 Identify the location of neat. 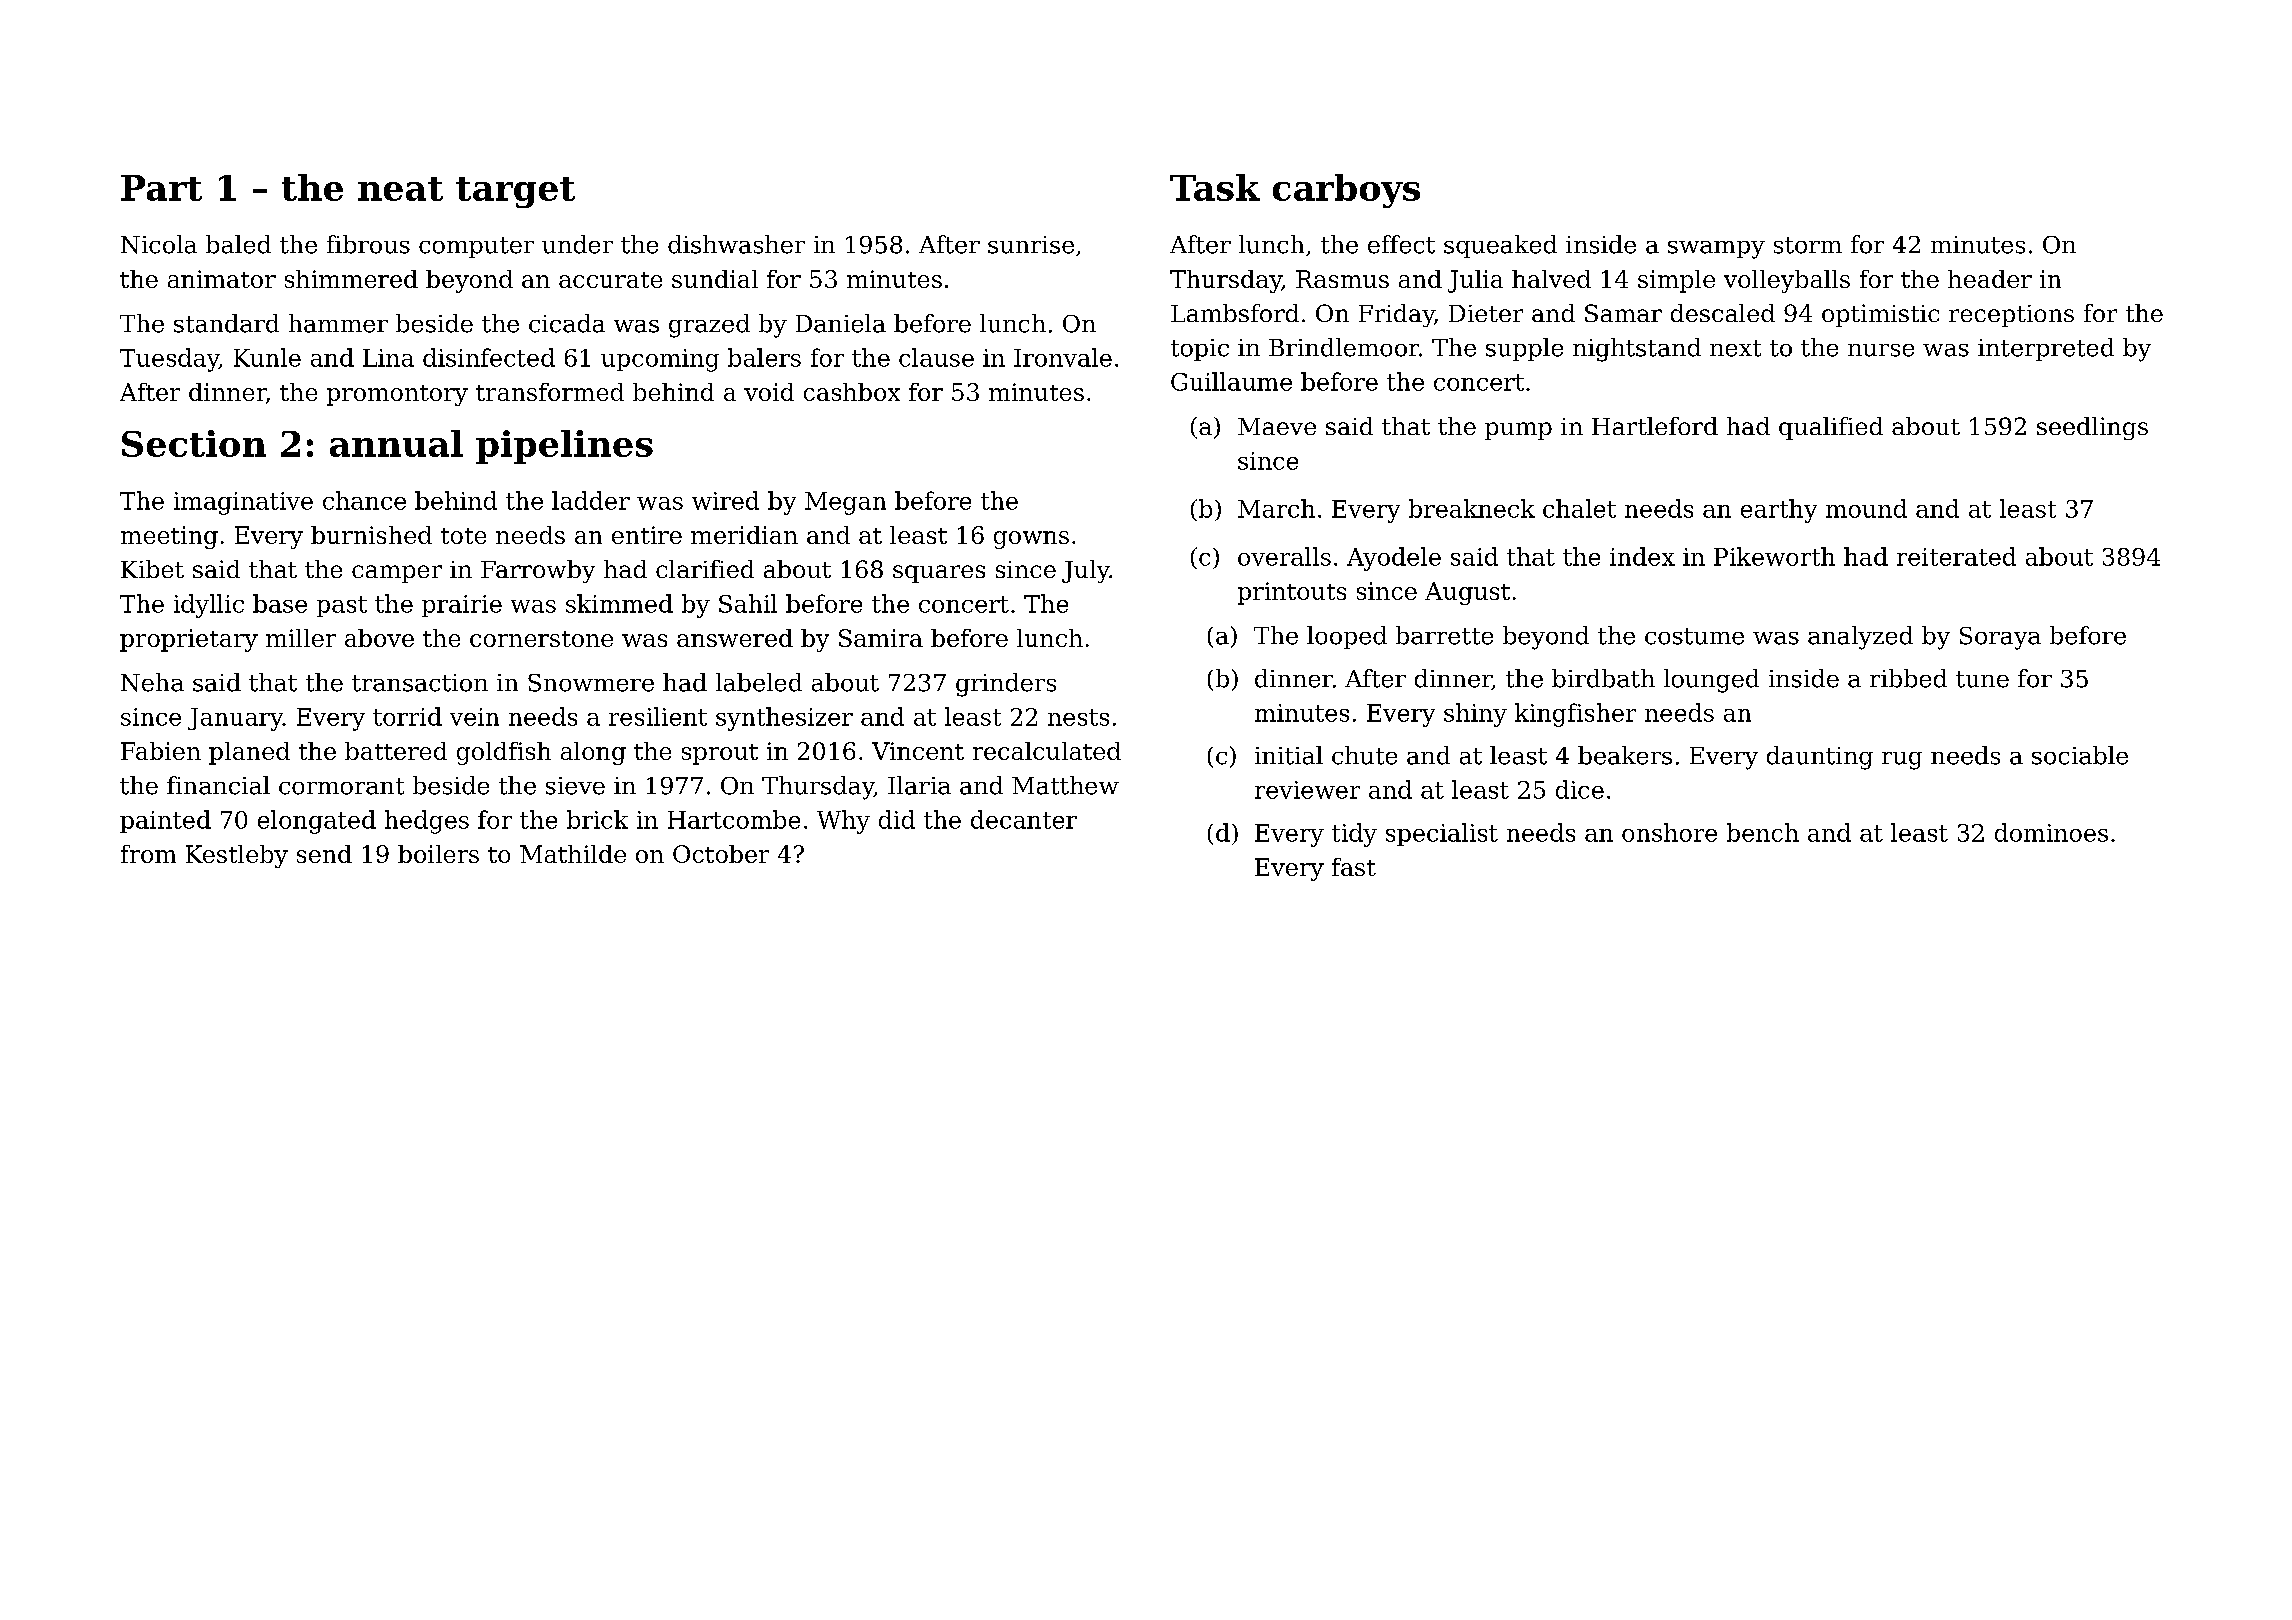
(400, 189).
